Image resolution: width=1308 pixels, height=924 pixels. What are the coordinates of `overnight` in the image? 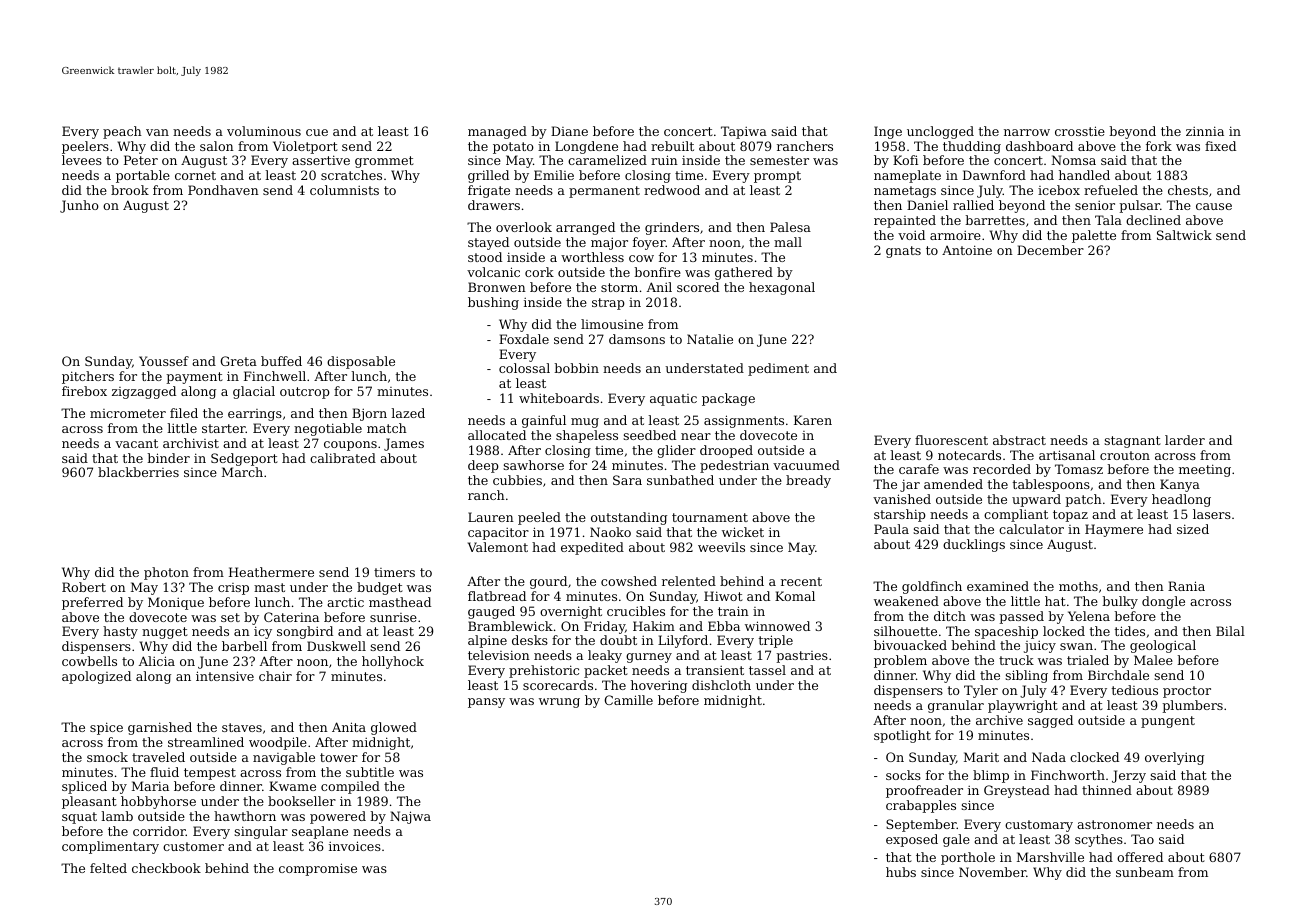 It's located at (571, 612).
